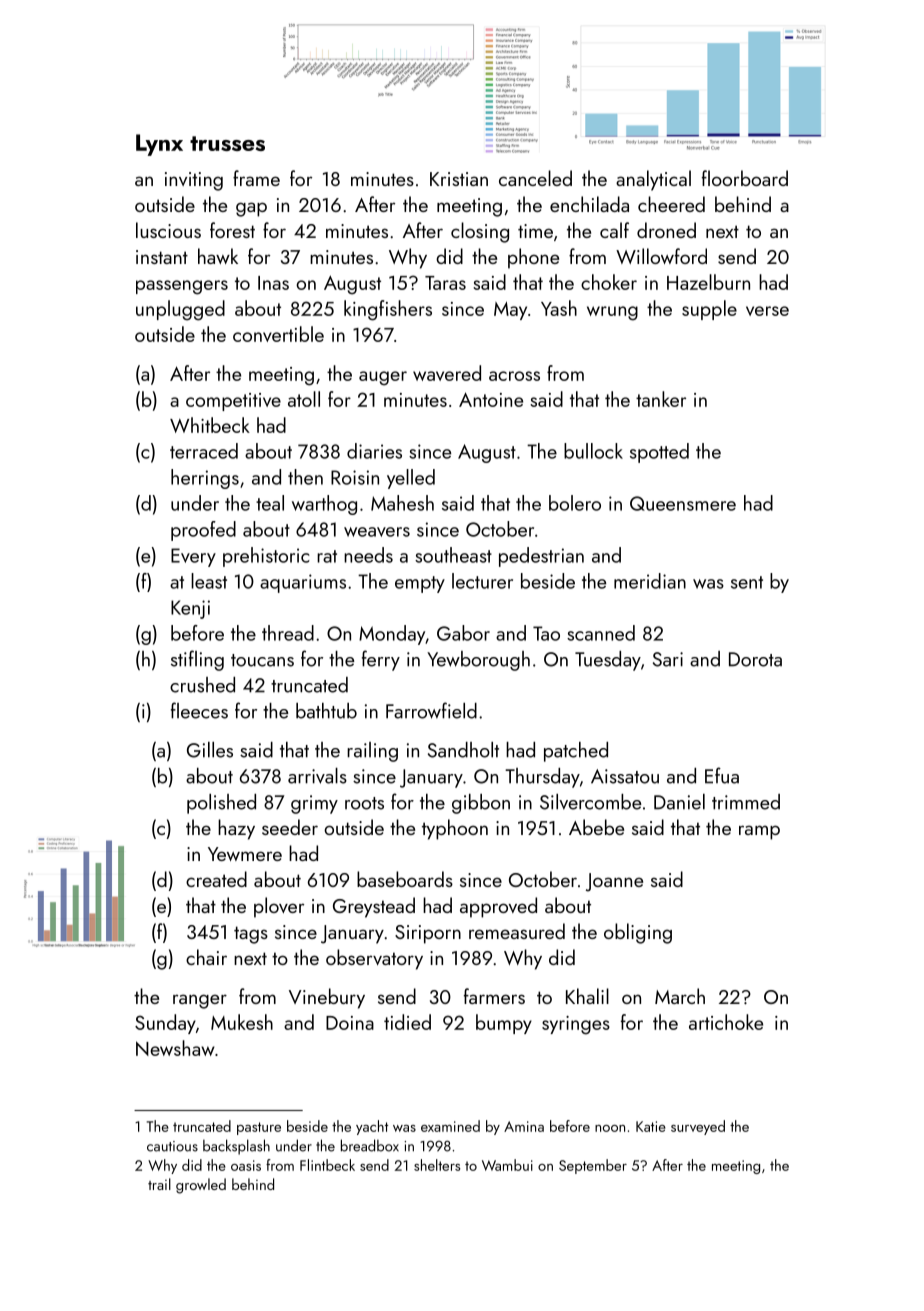 This image has height=1311, width=924. Describe the element at coordinates (227, 143) in the image. I see `trusses` at that location.
